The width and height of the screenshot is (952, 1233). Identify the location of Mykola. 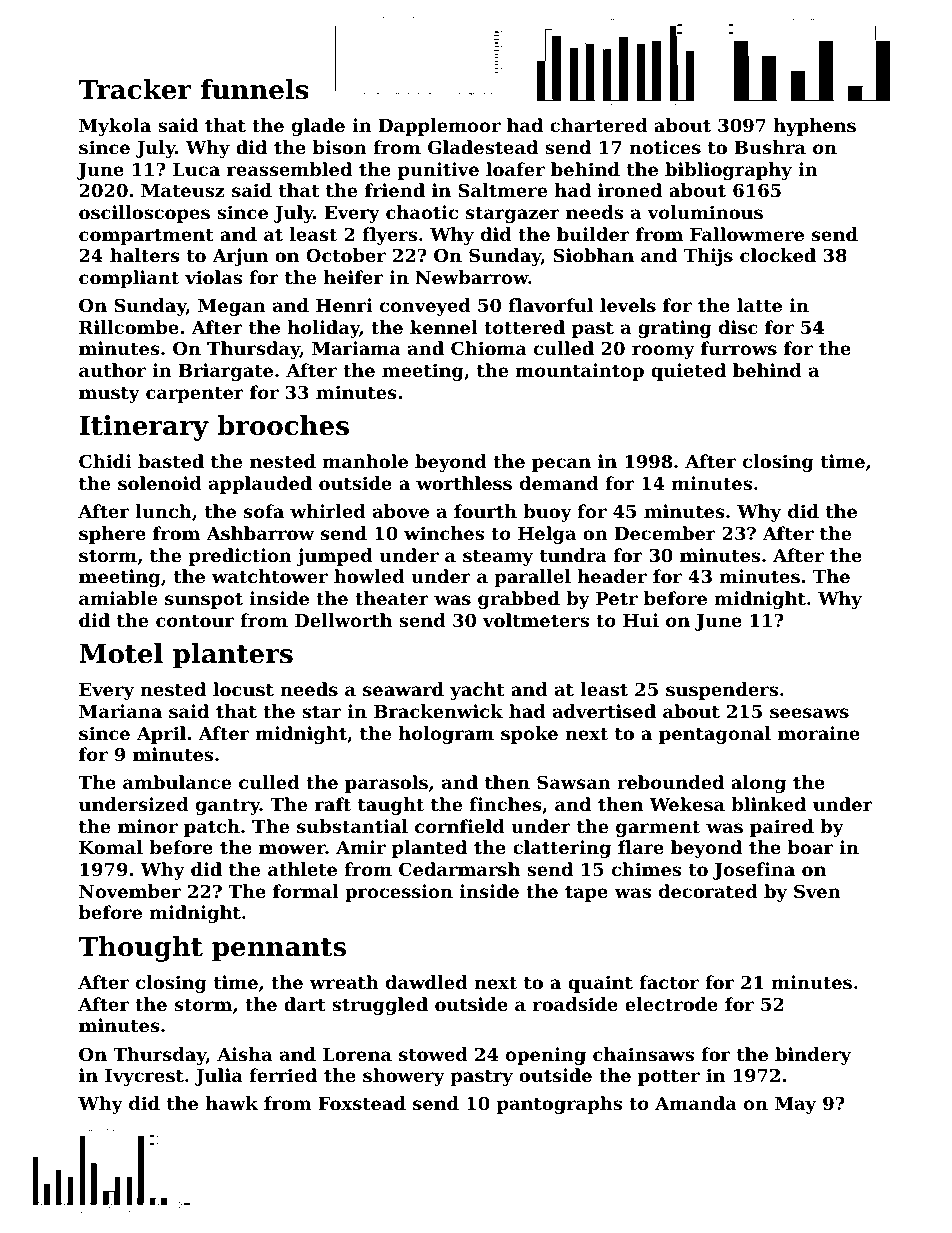
(115, 127).
